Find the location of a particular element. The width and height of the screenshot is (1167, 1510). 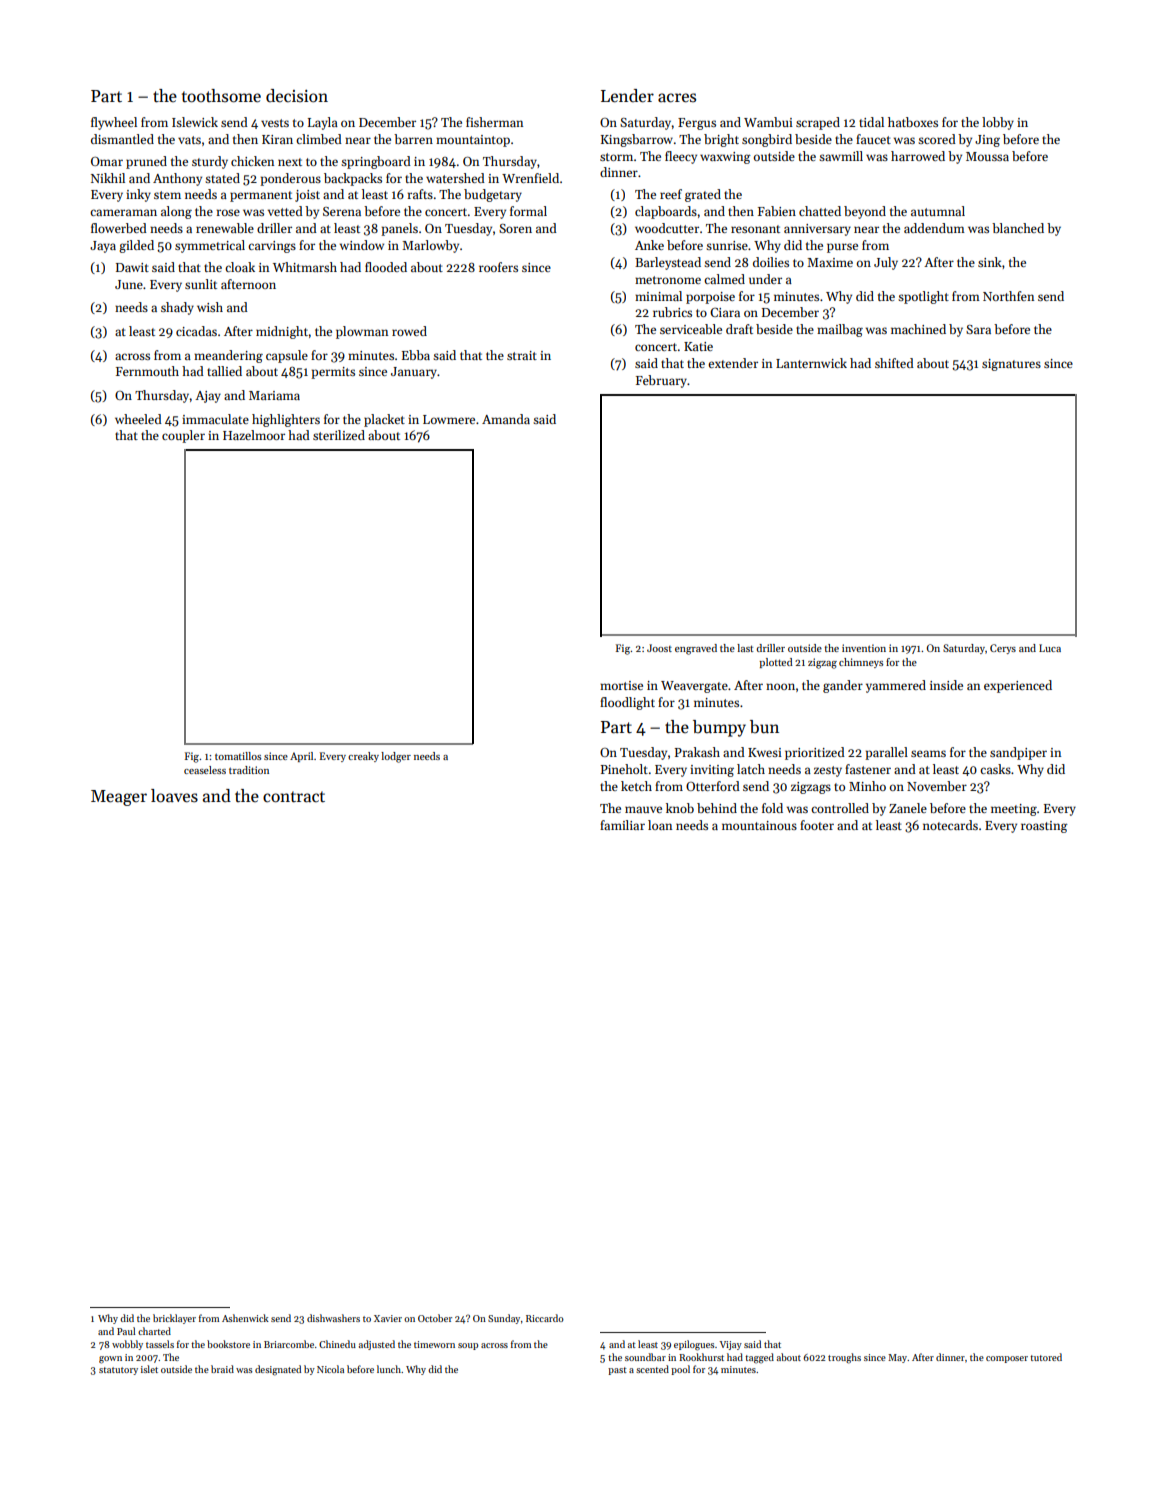

roasting is located at coordinates (1044, 827).
